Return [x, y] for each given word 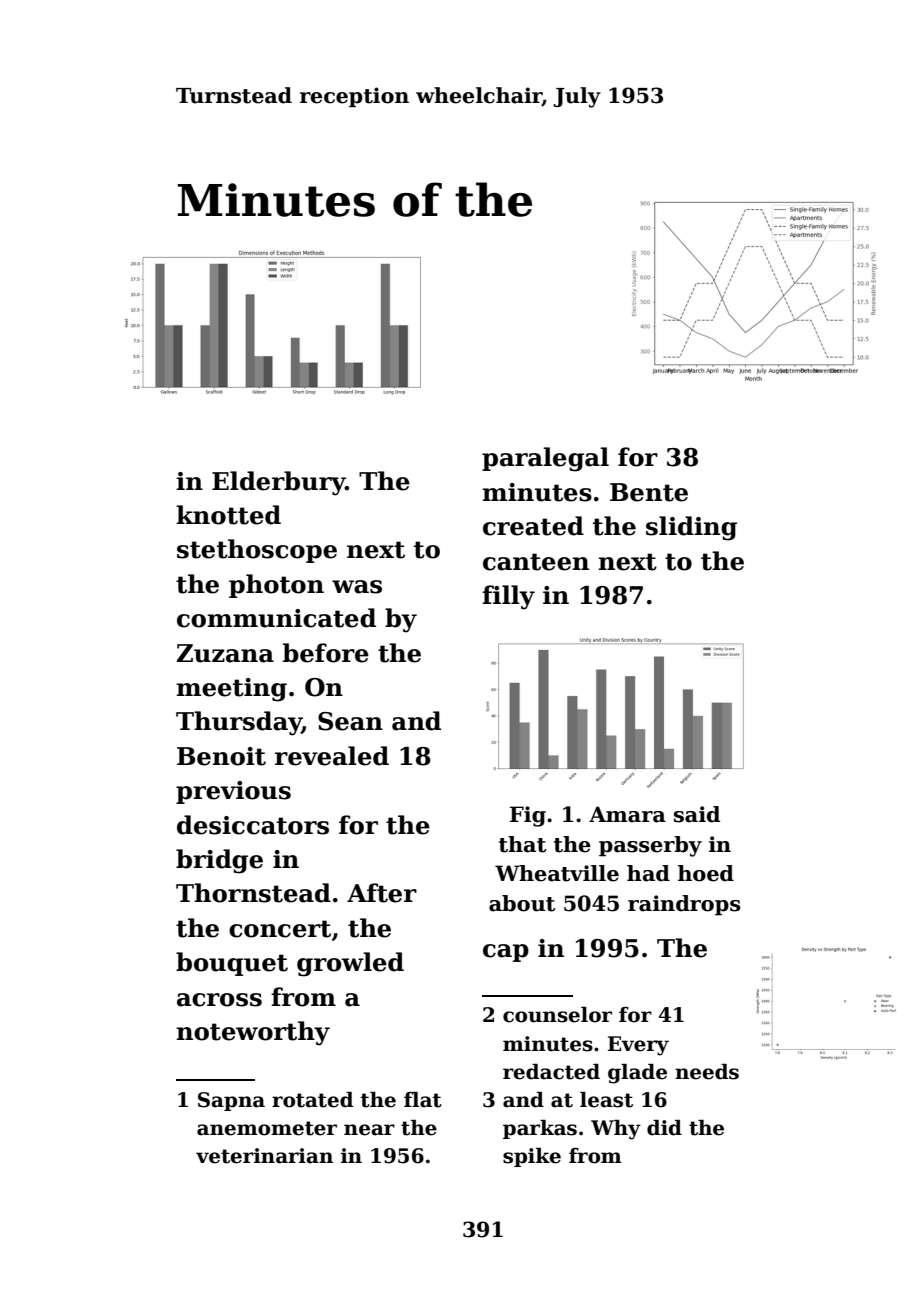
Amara [627, 814]
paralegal [545, 459]
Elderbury [278, 483]
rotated [312, 1100]
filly [508, 597]
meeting [231, 690]
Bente [649, 492]
